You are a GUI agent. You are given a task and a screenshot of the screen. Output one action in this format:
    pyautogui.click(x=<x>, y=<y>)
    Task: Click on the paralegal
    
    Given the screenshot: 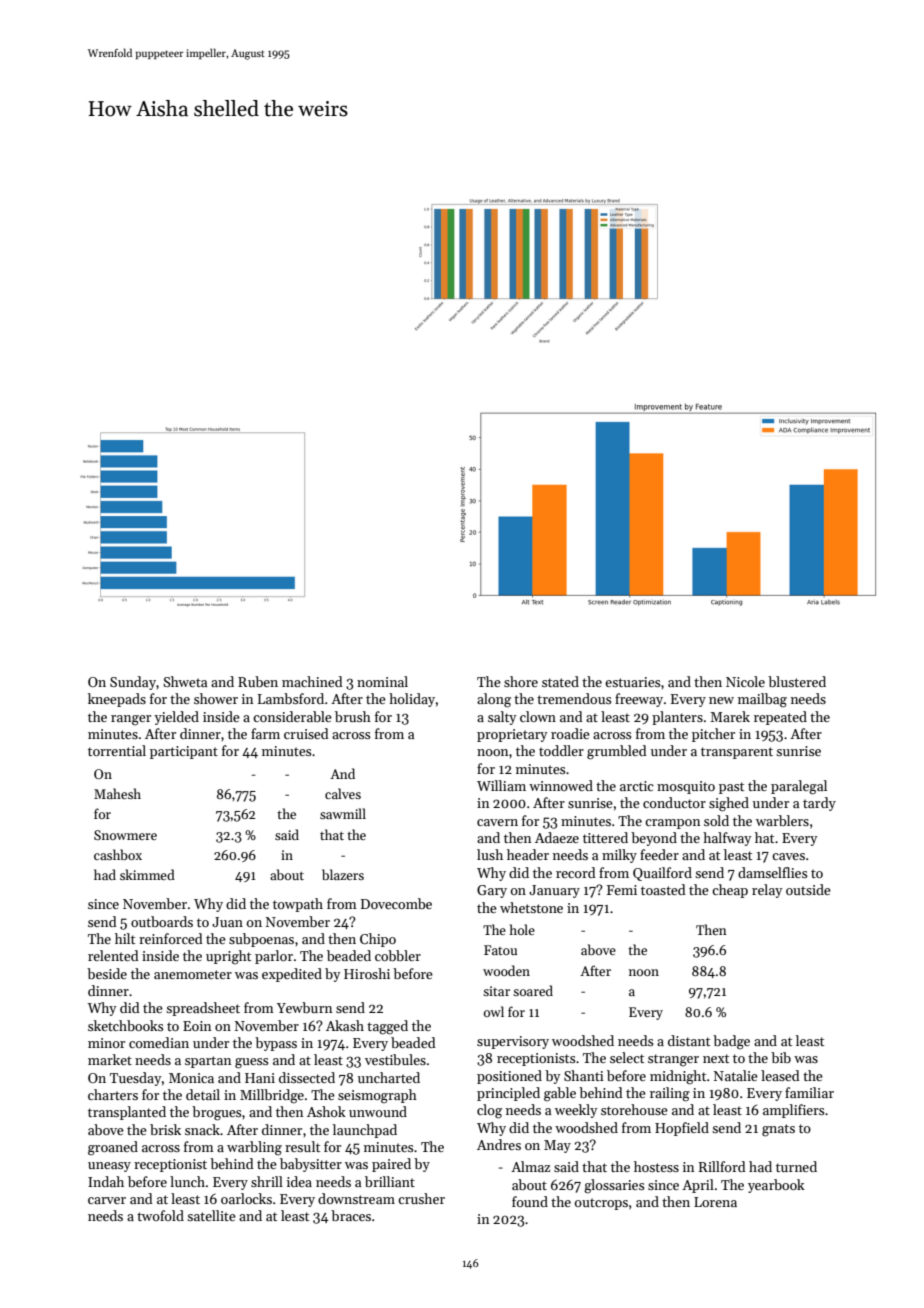 What is the action you would take?
    pyautogui.click(x=799, y=787)
